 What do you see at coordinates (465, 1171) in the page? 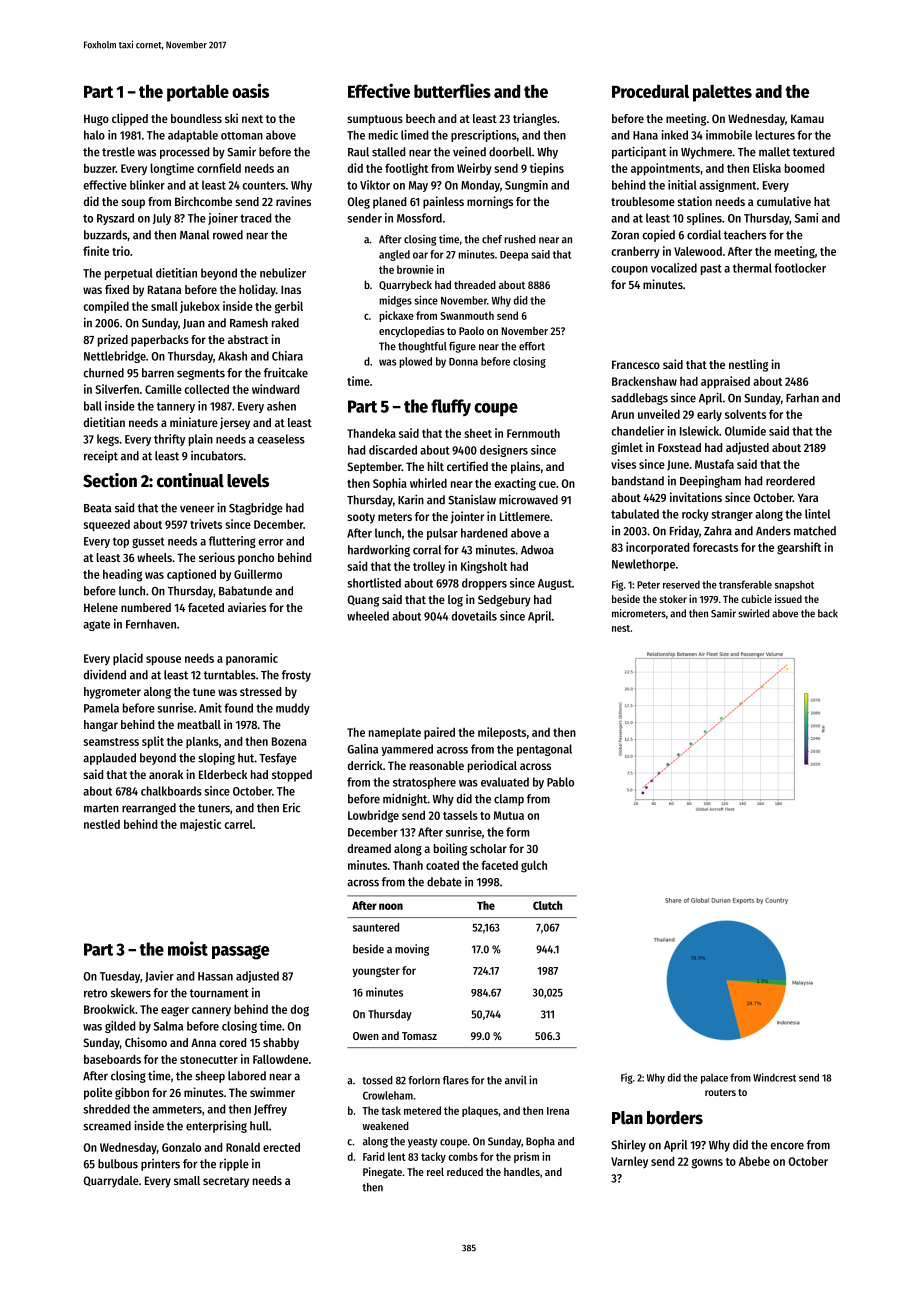
I see `reduced` at bounding box center [465, 1171].
